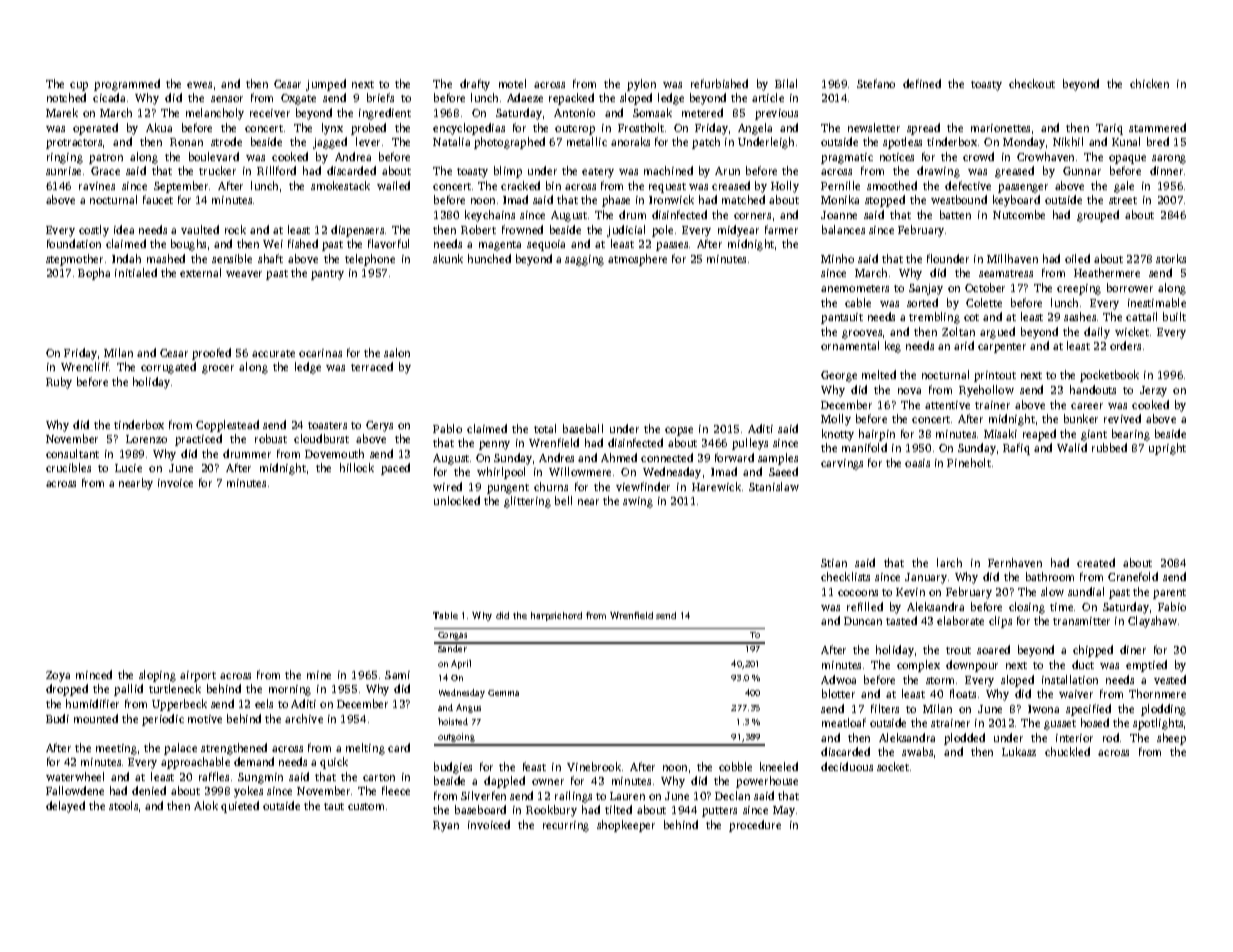  Describe the element at coordinates (755, 826) in the document. I see `procedure` at that location.
